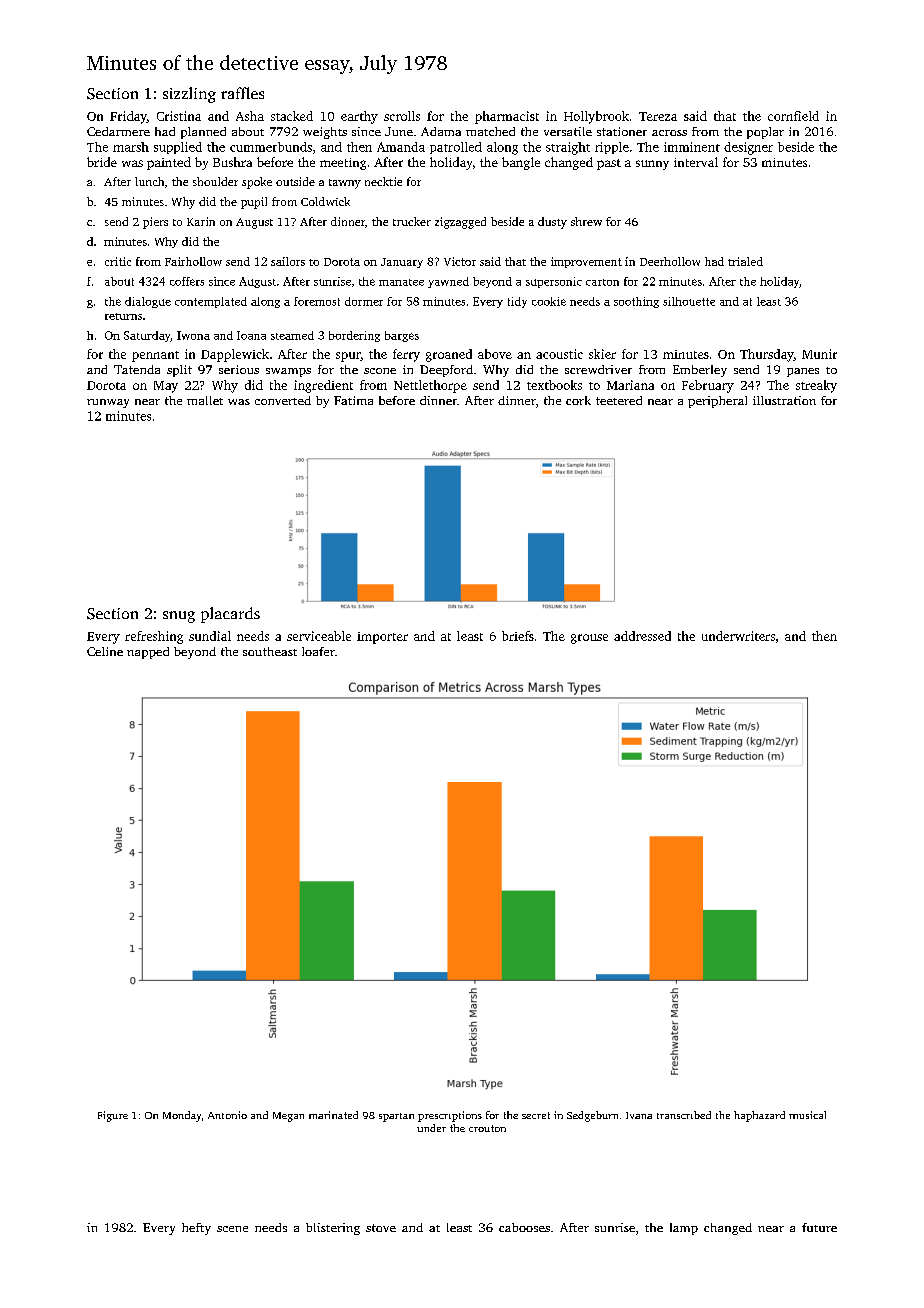  Describe the element at coordinates (154, 637) in the image. I see `refreshing` at that location.
